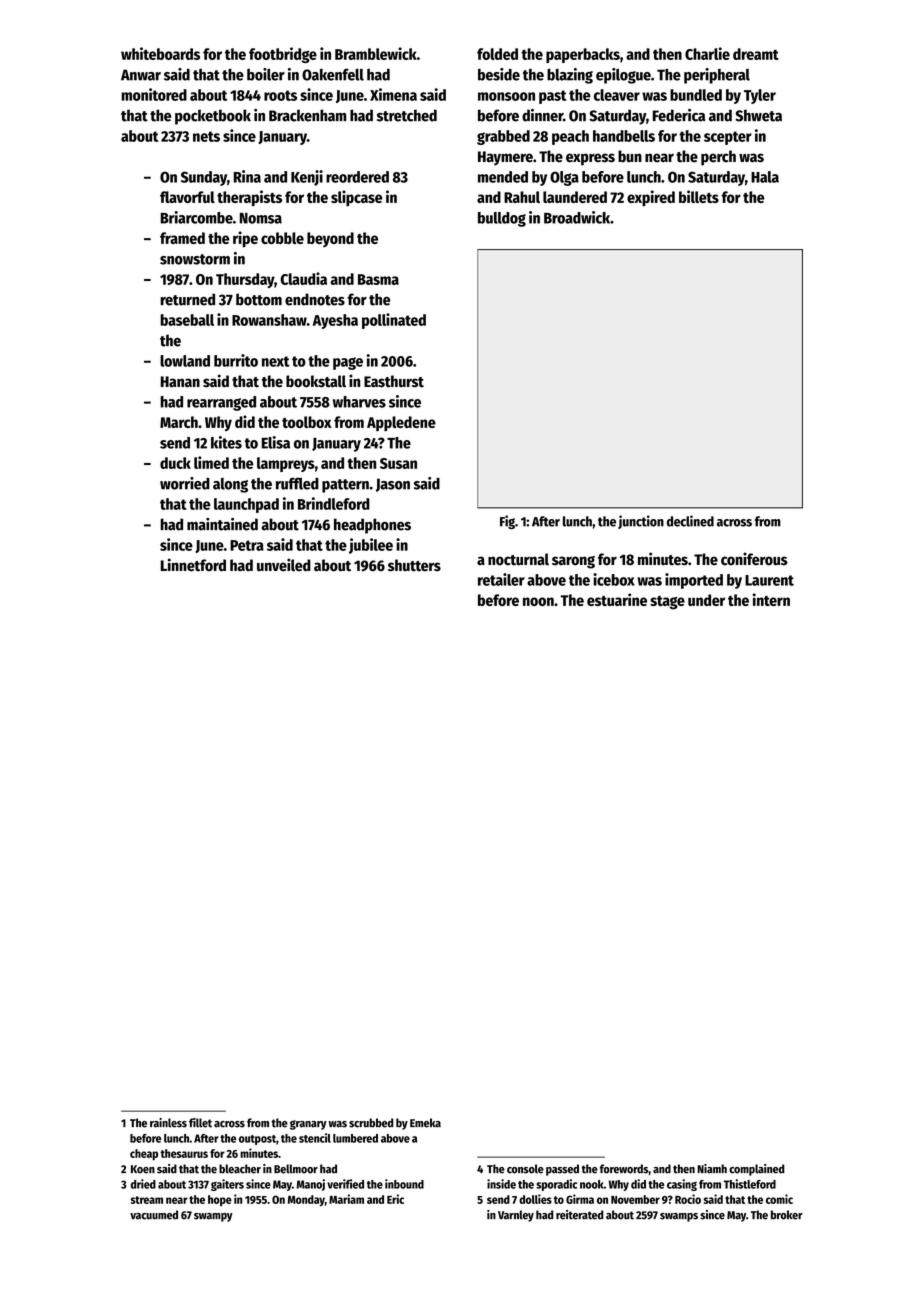 The height and width of the screenshot is (1308, 924). What do you see at coordinates (213, 1217) in the screenshot?
I see `swampy` at bounding box center [213, 1217].
